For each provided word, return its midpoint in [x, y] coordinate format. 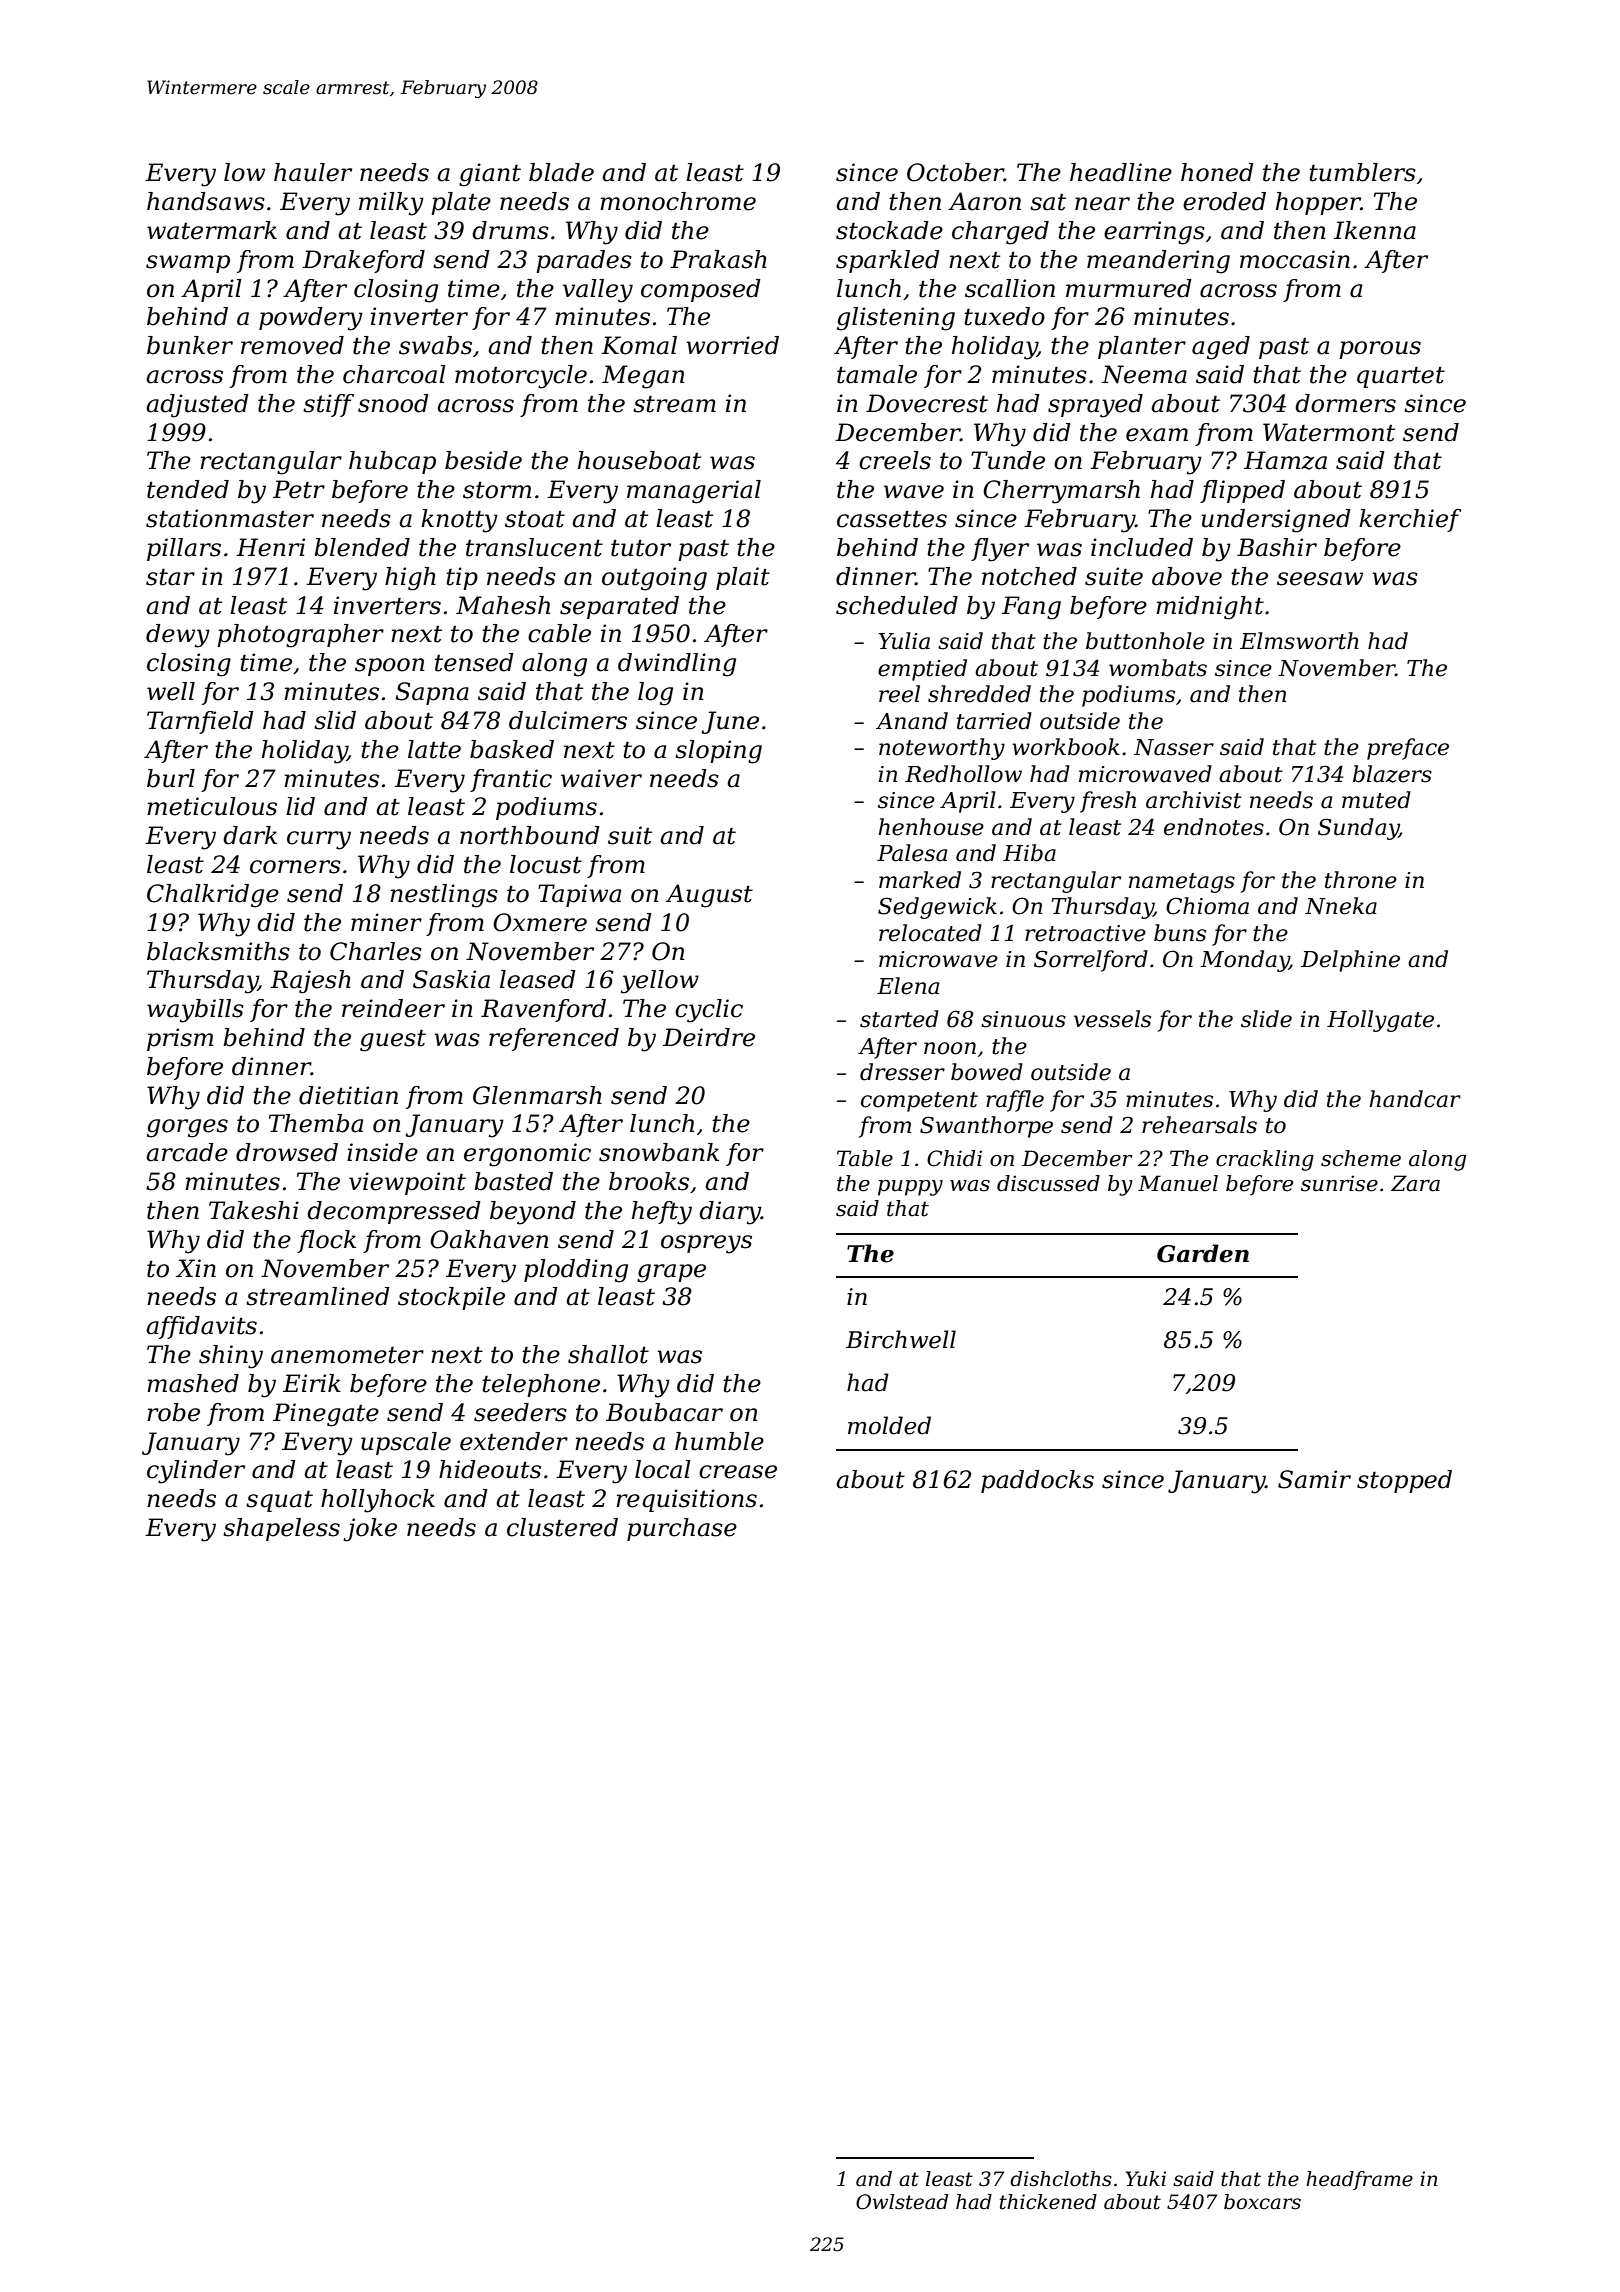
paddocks [1037, 1481]
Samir [1314, 1479]
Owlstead [902, 2202]
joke [370, 1530]
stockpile [451, 1298]
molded [889, 1425]
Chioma [1207, 906]
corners [295, 867]
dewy [178, 636]
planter [1142, 347]
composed [701, 290]
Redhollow [963, 774]
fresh [1108, 802]
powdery [311, 319]
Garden [1203, 1253]
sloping [718, 752]
